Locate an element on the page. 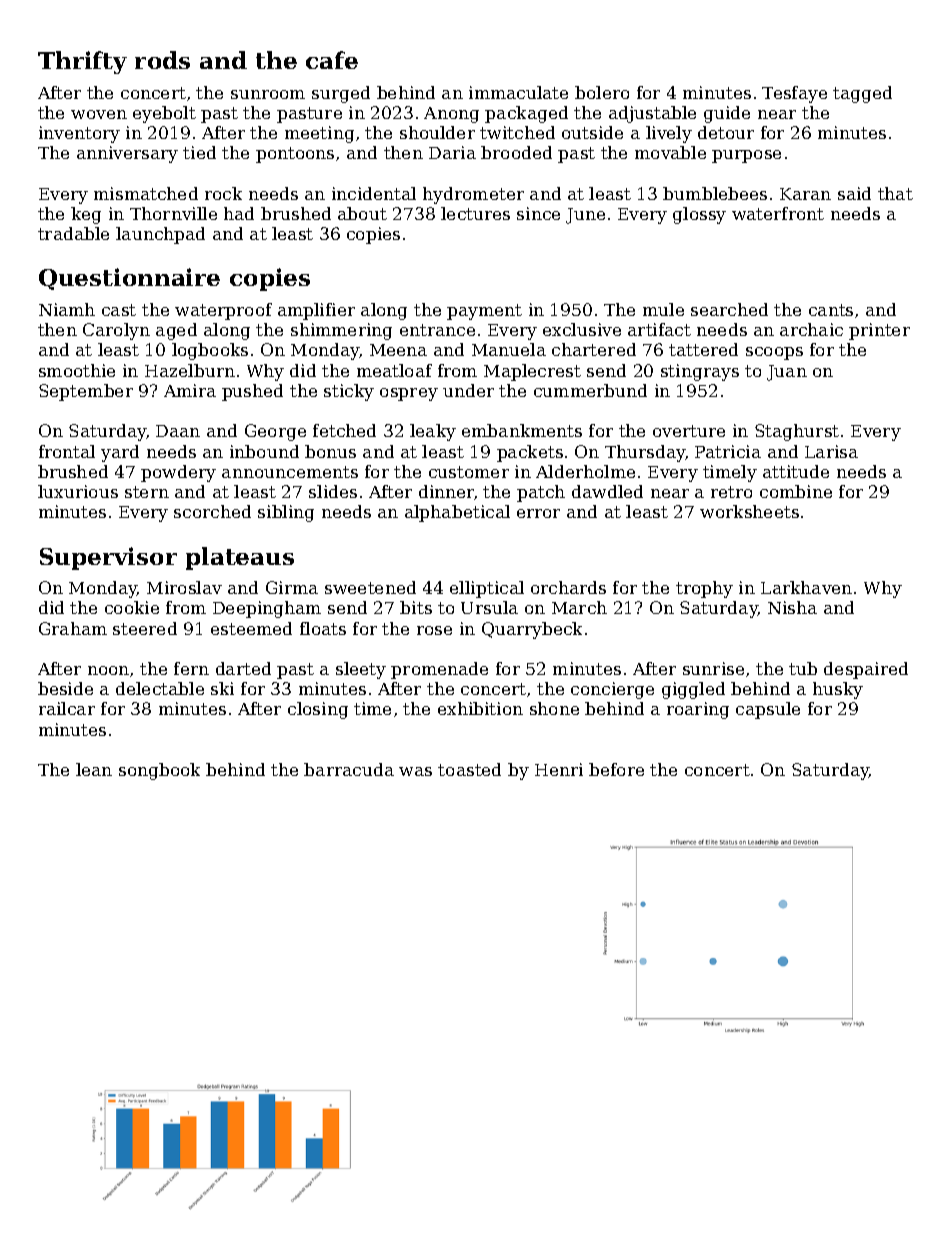 This page has height=1233, width=952. sibling is located at coordinates (286, 513).
